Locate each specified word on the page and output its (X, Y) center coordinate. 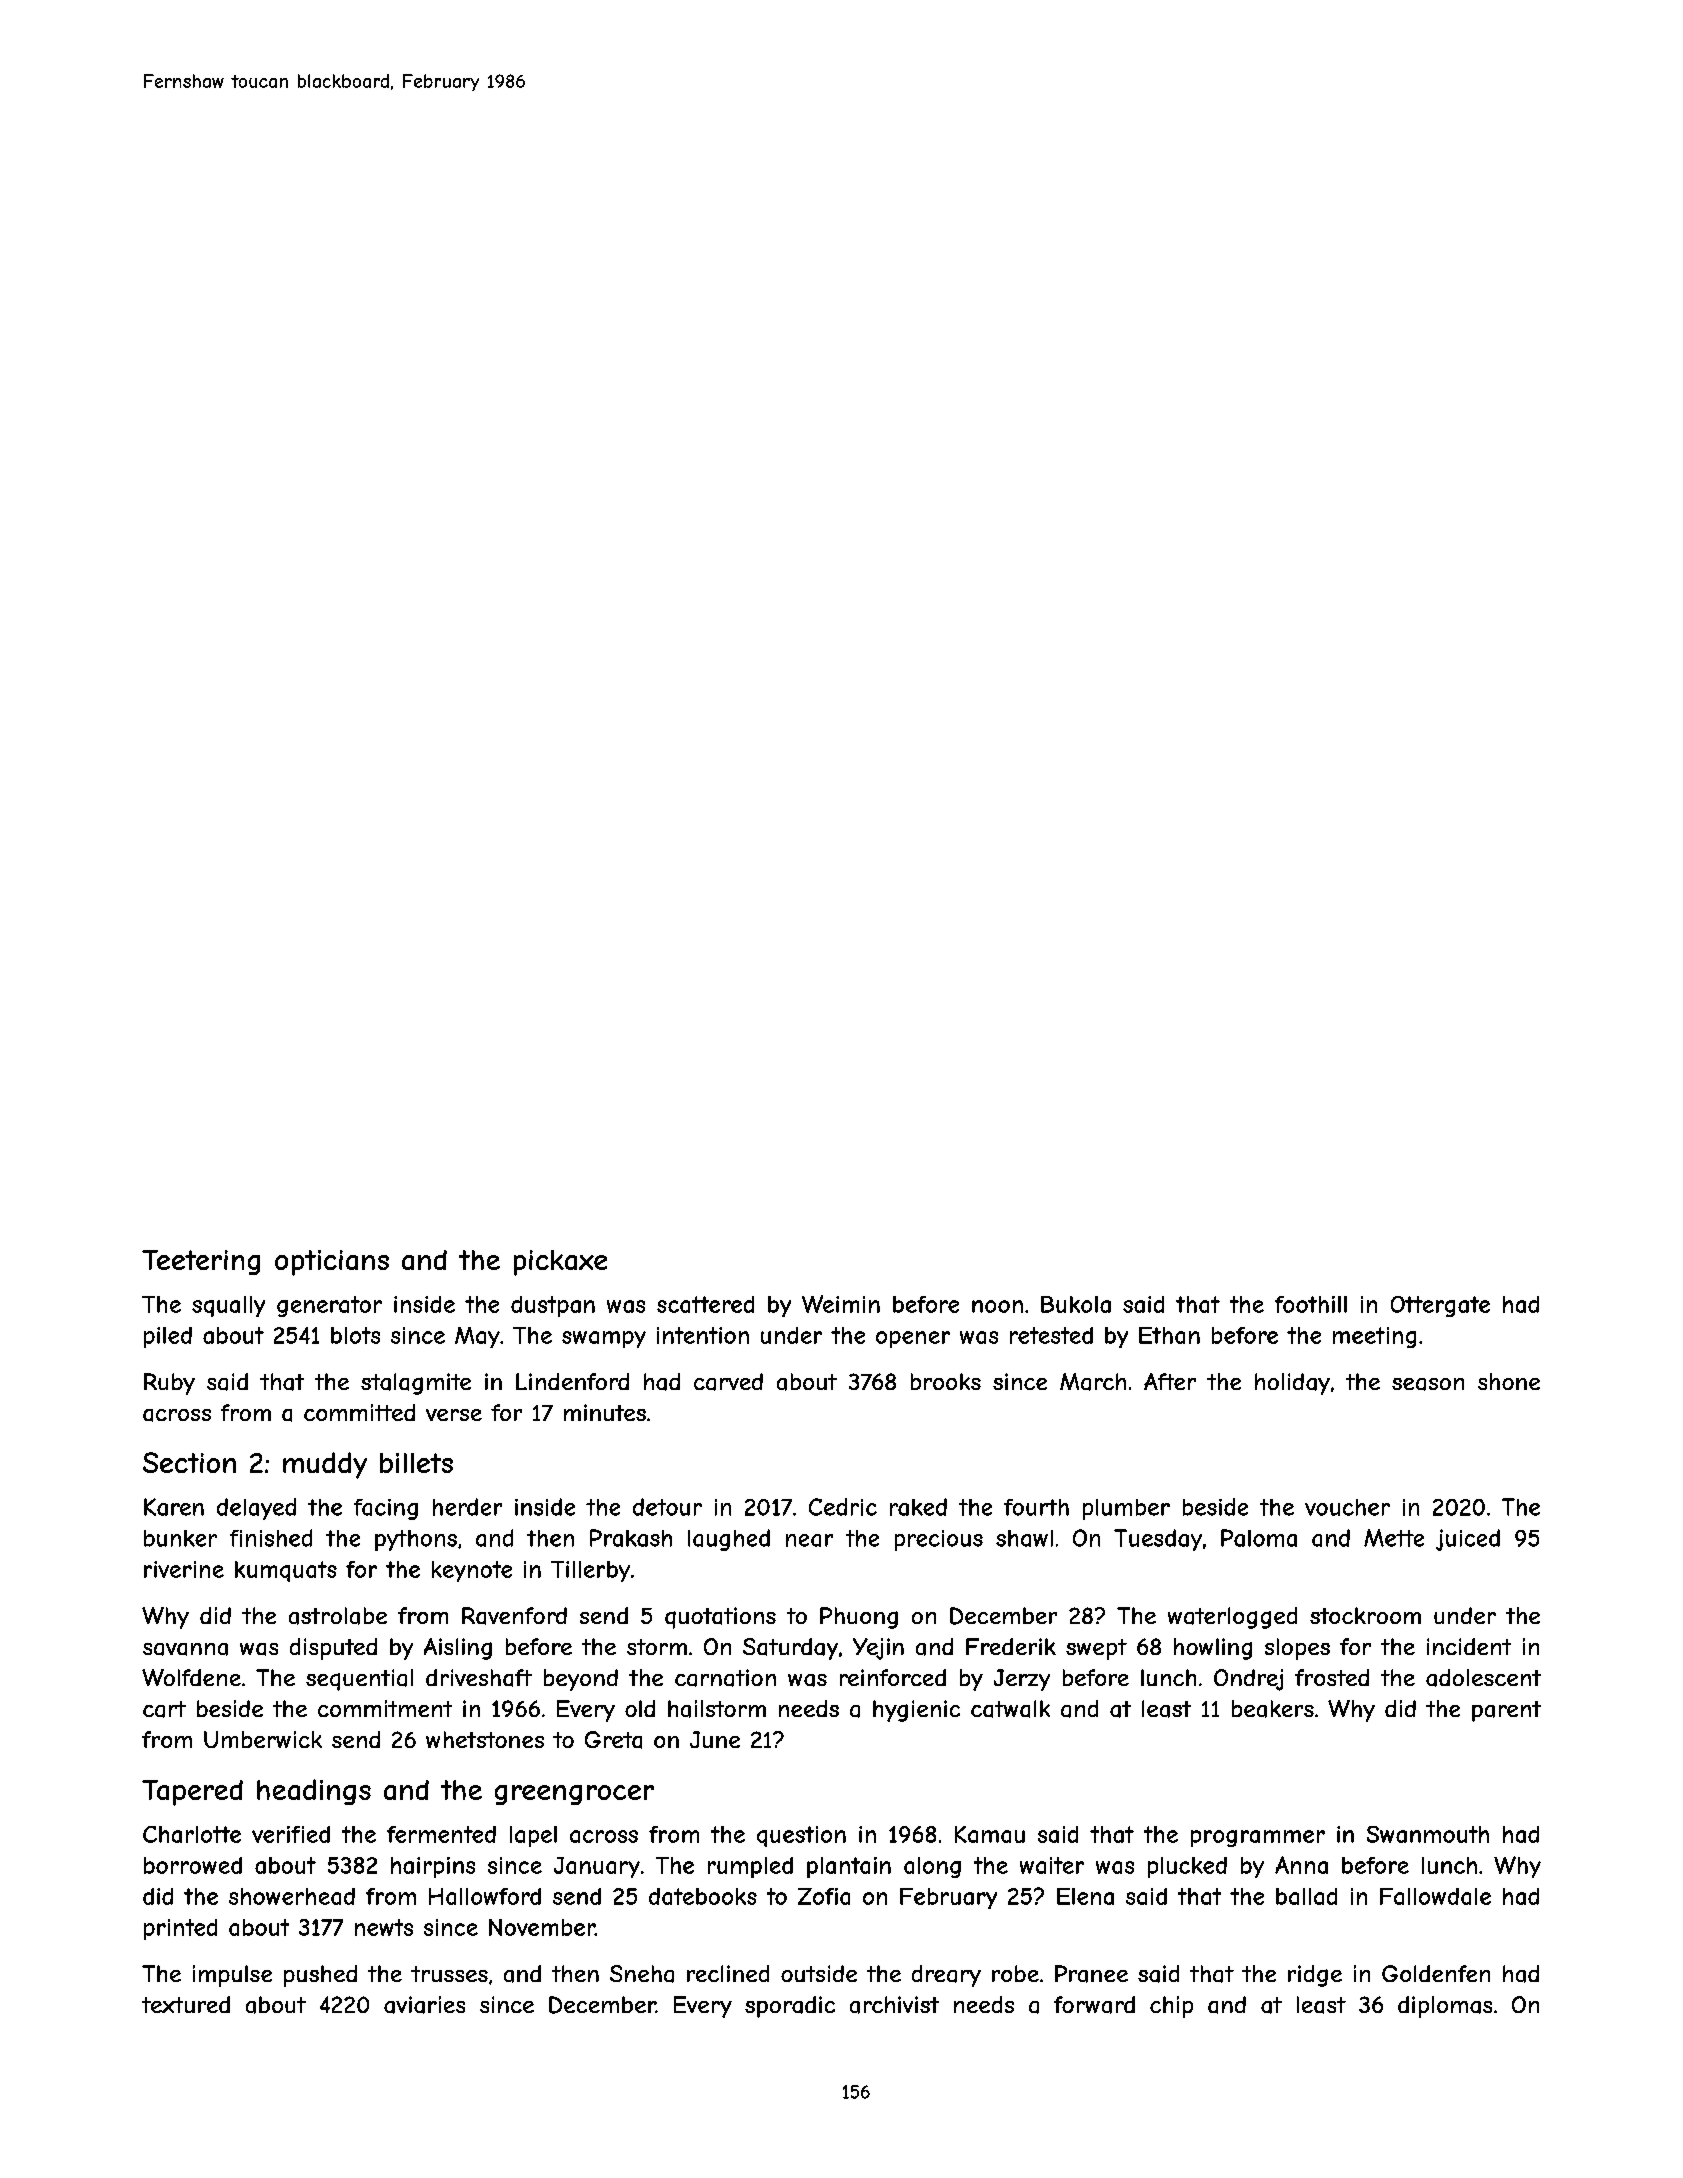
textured (186, 2004)
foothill (1311, 1304)
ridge (1315, 1976)
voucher (1347, 1507)
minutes (605, 1412)
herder (467, 1507)
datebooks (703, 1896)
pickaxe (560, 1263)
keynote (472, 1571)
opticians (332, 1263)
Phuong (859, 1618)
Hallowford (485, 1896)
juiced (1468, 1540)
